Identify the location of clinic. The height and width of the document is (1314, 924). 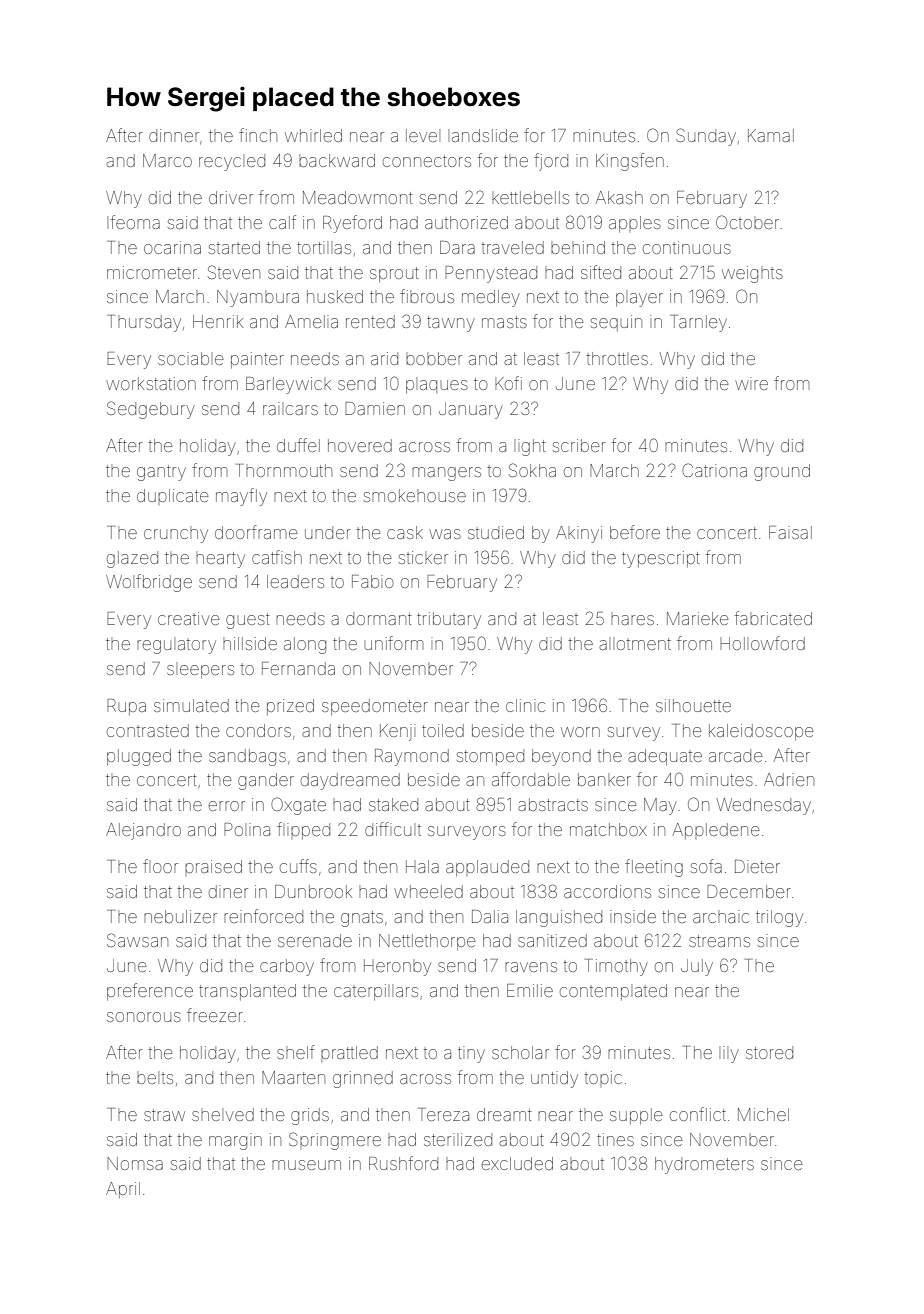
(525, 705).
